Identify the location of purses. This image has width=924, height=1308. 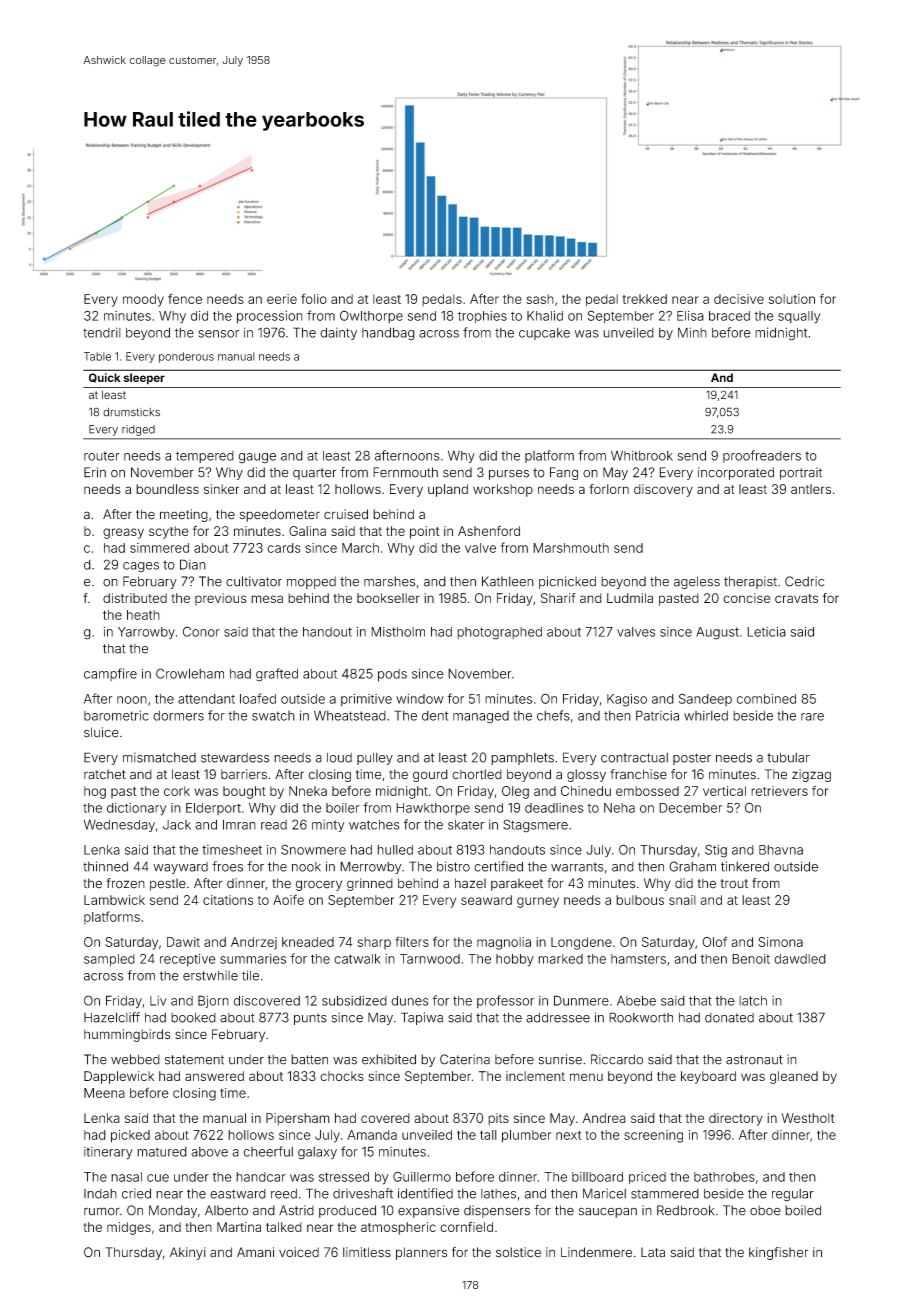
(509, 474).
